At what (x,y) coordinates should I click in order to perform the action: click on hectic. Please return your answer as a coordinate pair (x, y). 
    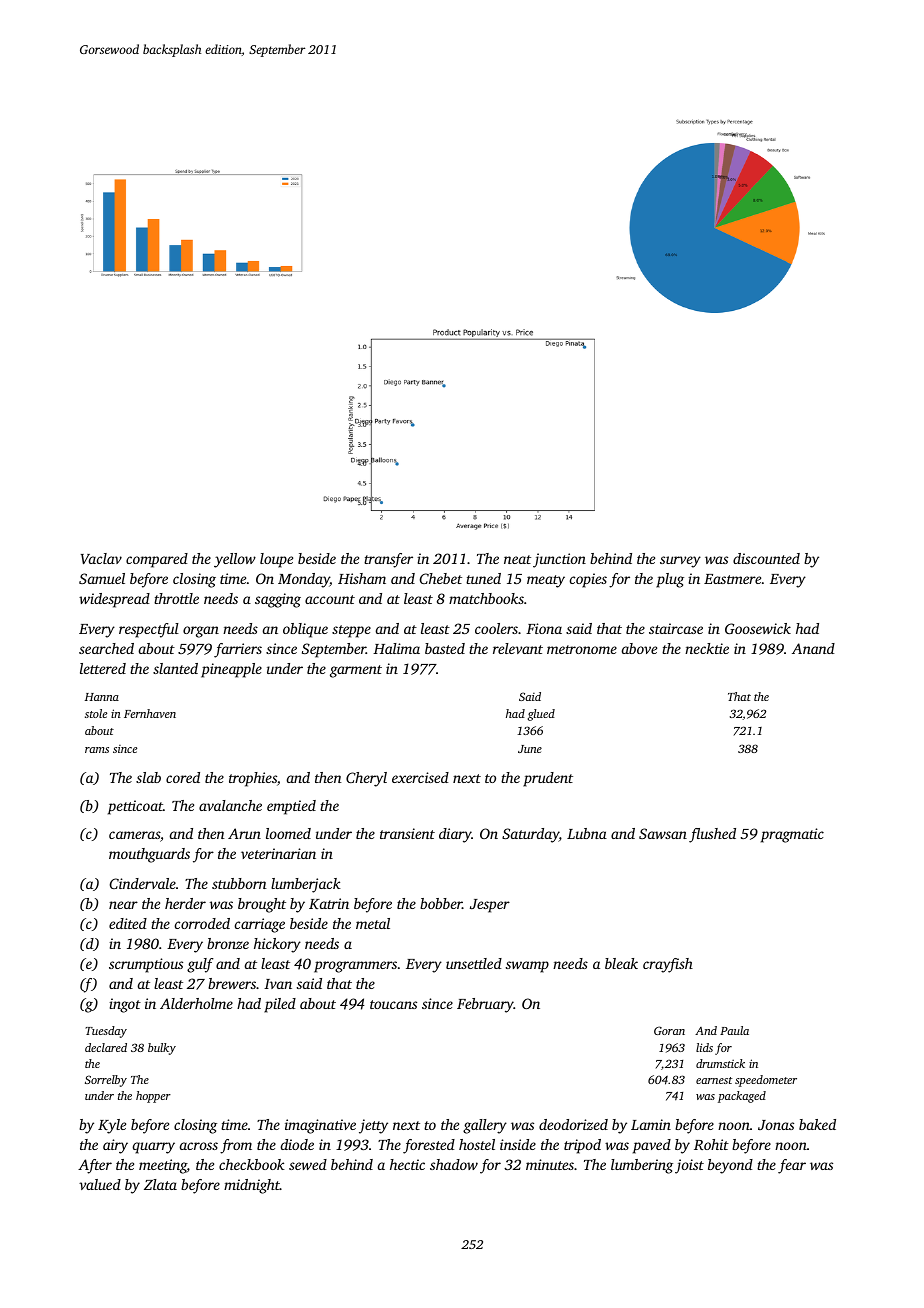
    Looking at the image, I should click on (407, 1164).
